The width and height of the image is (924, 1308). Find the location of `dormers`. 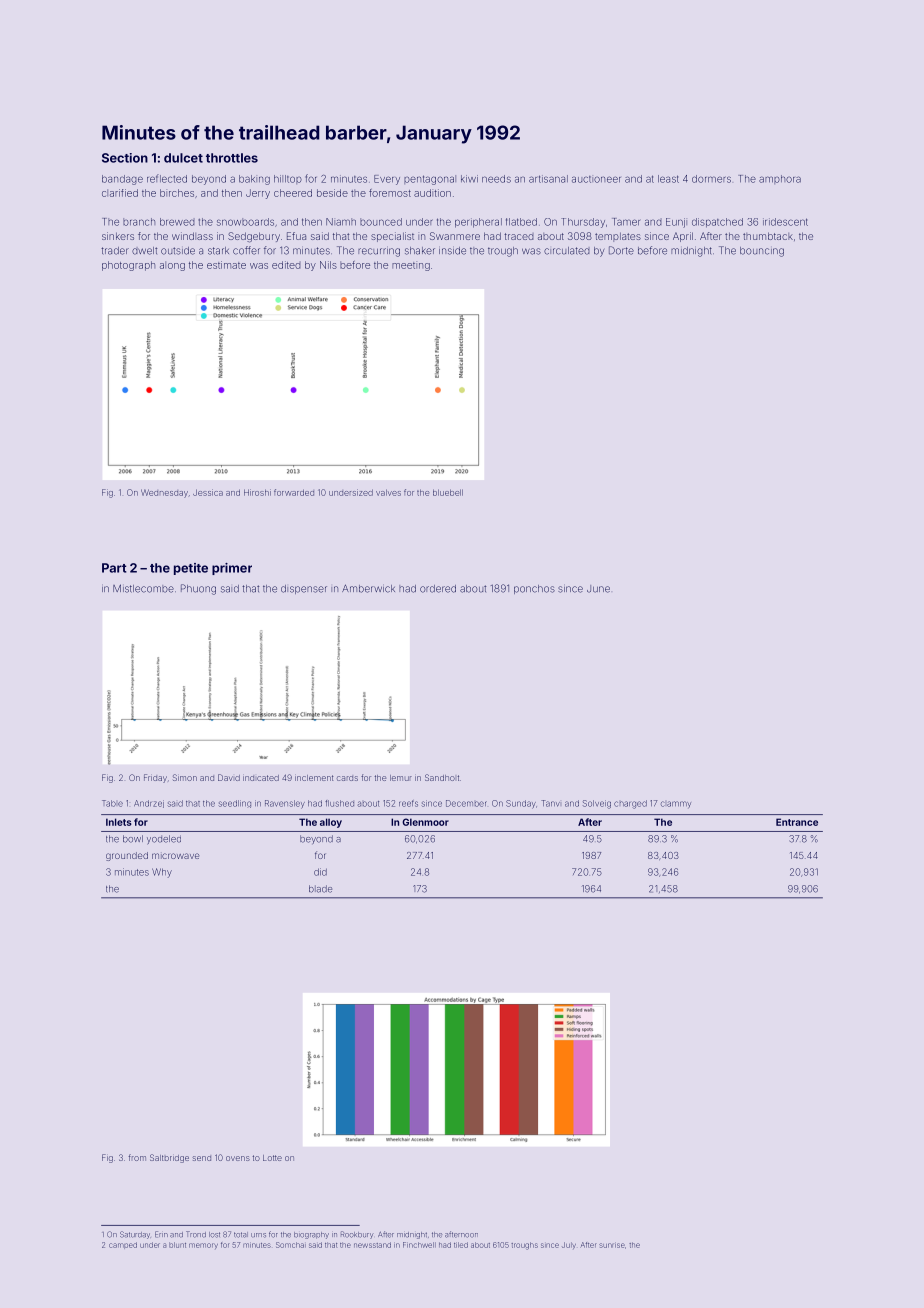

dormers is located at coordinates (711, 179).
